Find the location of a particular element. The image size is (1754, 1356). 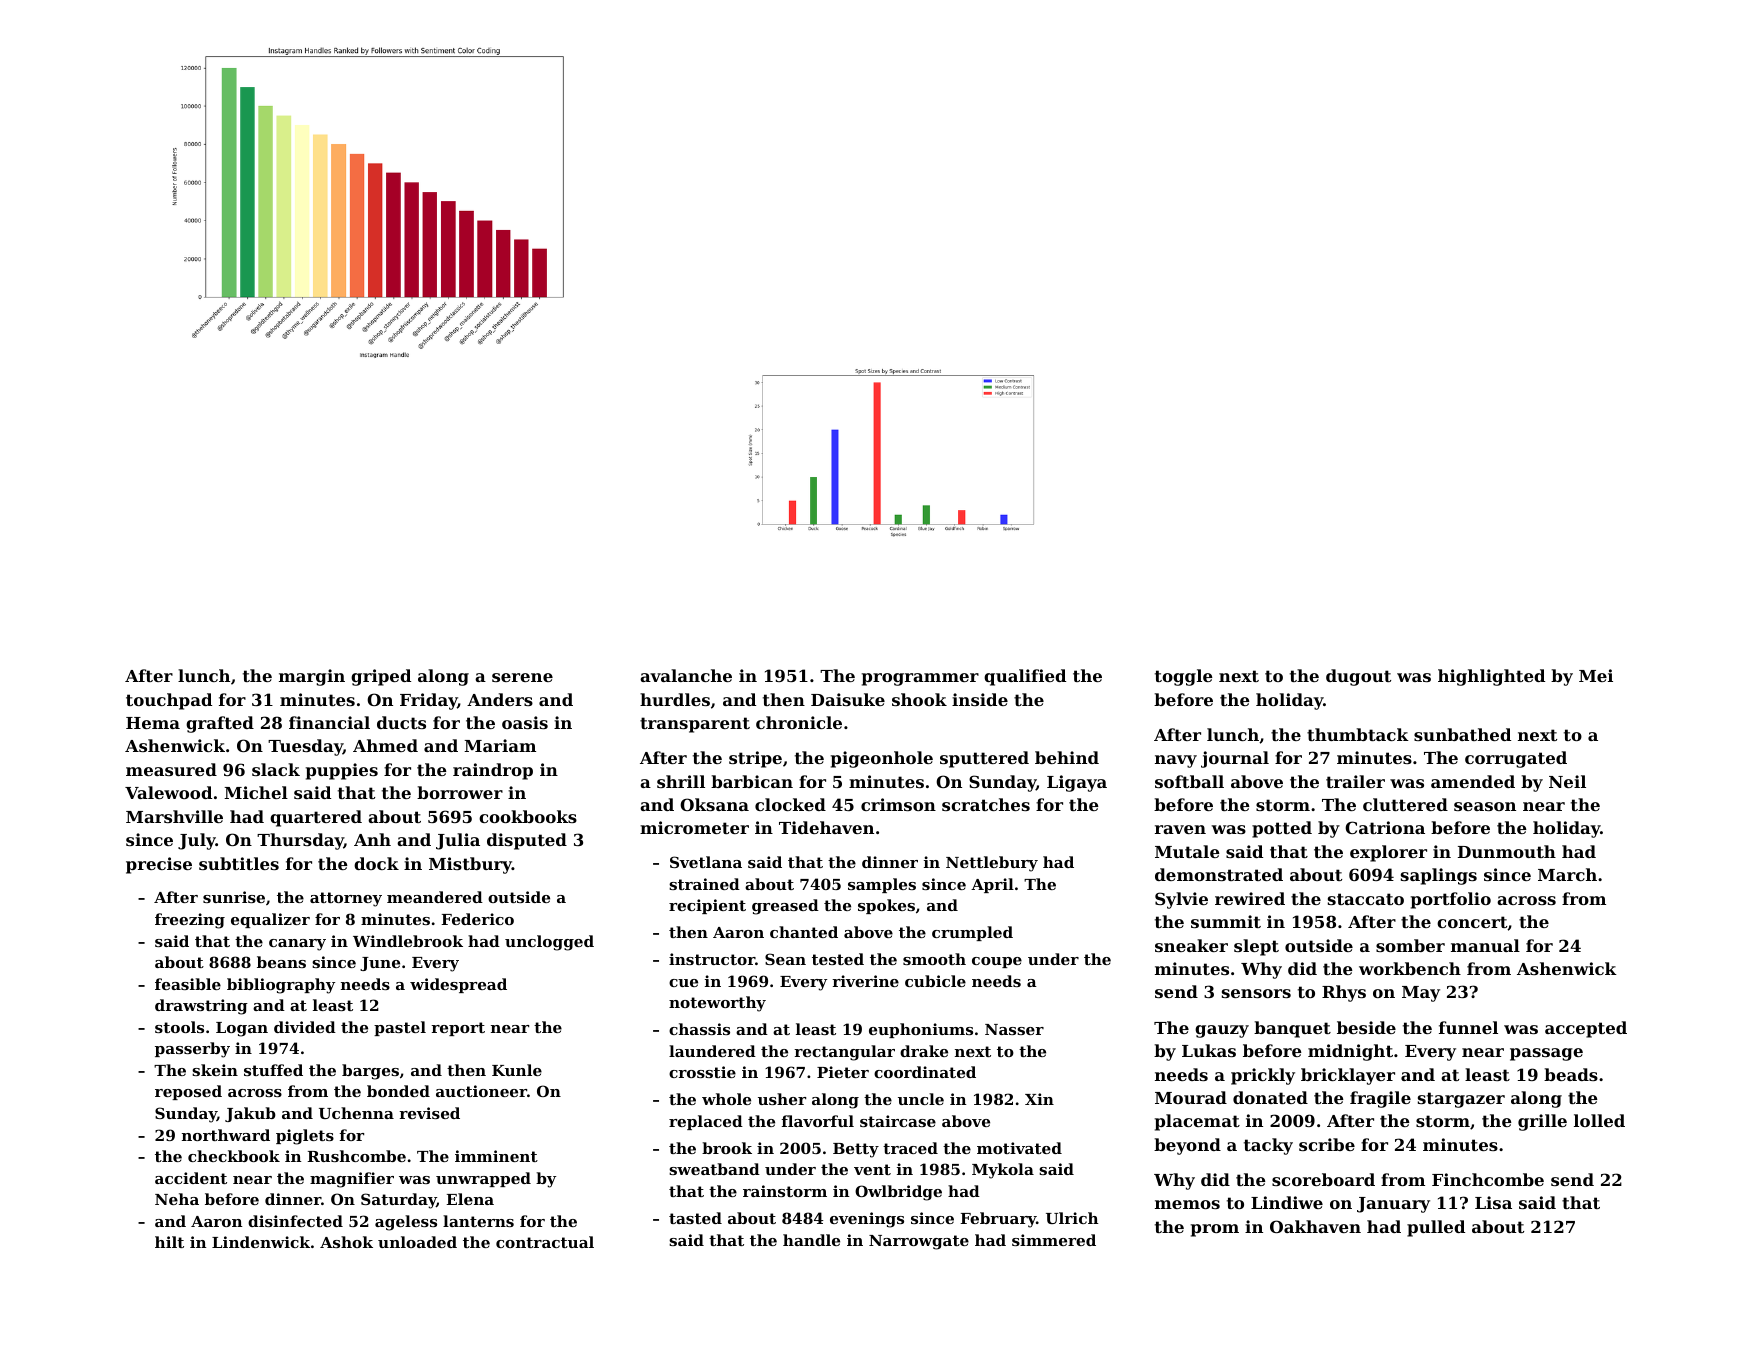

Lindiwe is located at coordinates (1287, 1202).
